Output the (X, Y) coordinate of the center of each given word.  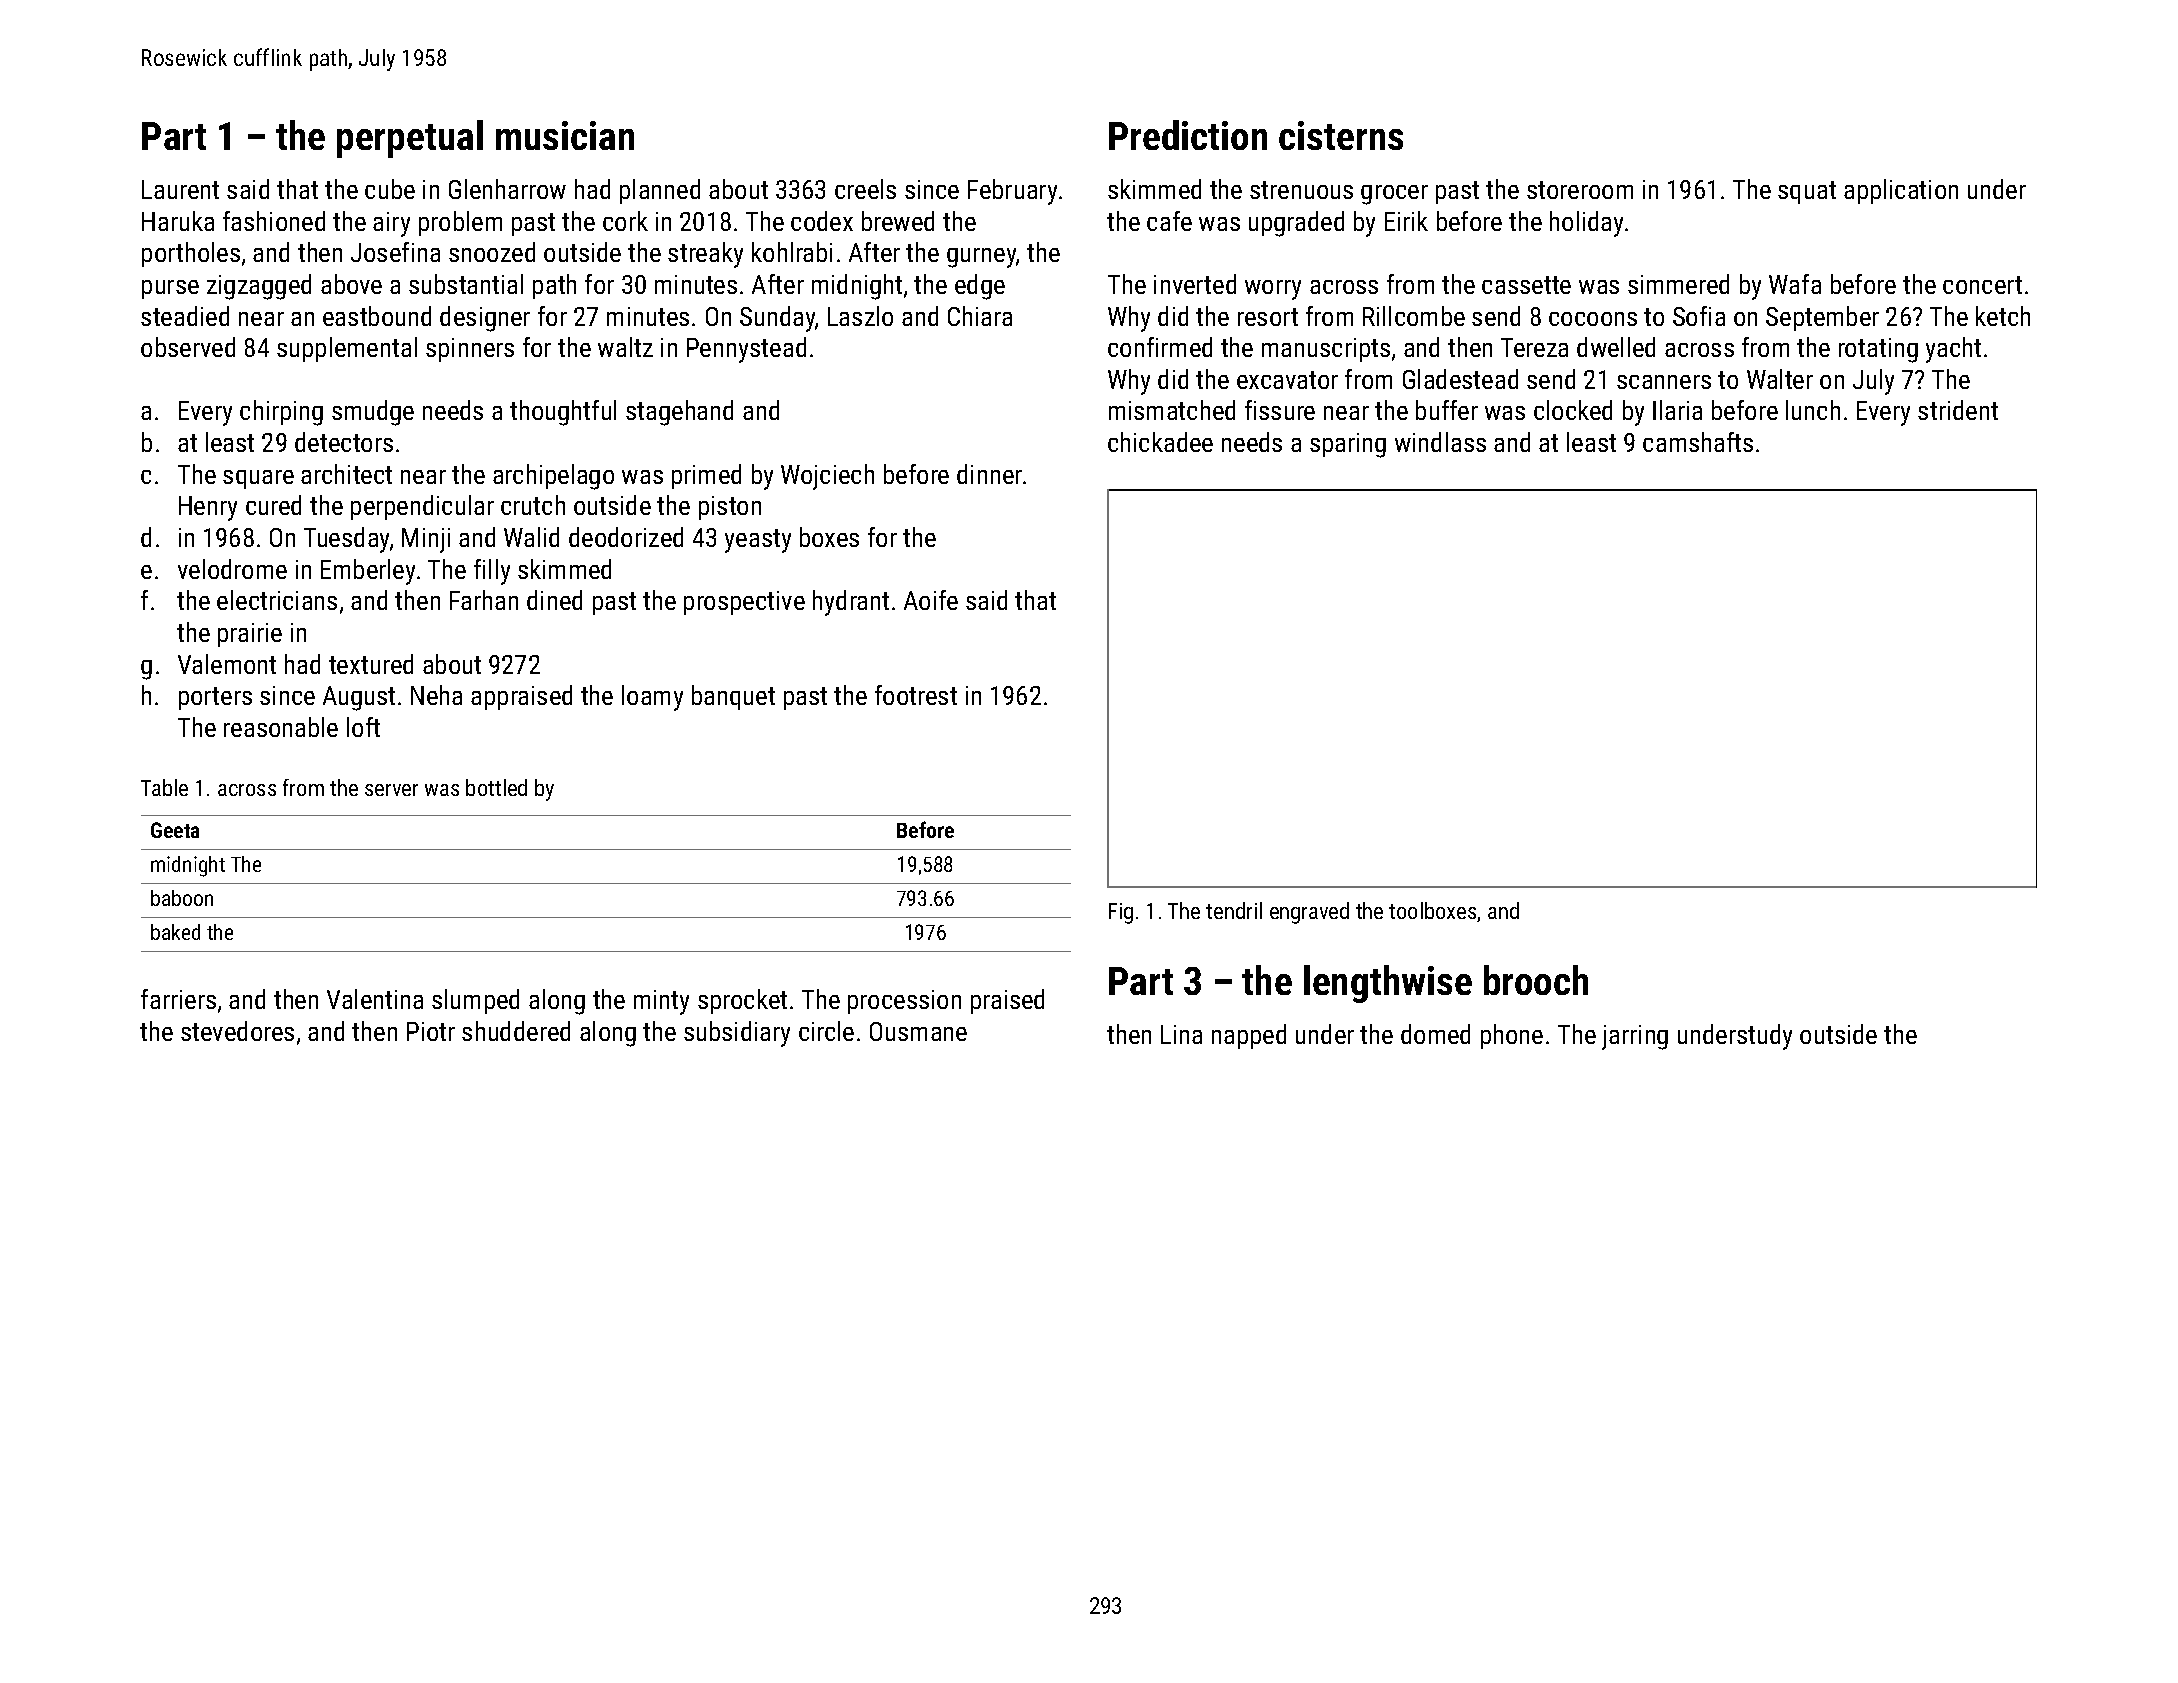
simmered (1678, 284)
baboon (182, 898)
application (1901, 191)
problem (460, 223)
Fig (1121, 913)
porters (215, 698)
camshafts (1698, 442)
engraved (1309, 913)
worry (1273, 290)
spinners (470, 350)
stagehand (679, 413)
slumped (475, 1001)
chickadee (1160, 442)
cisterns (1341, 135)
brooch (1536, 980)
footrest (916, 695)
